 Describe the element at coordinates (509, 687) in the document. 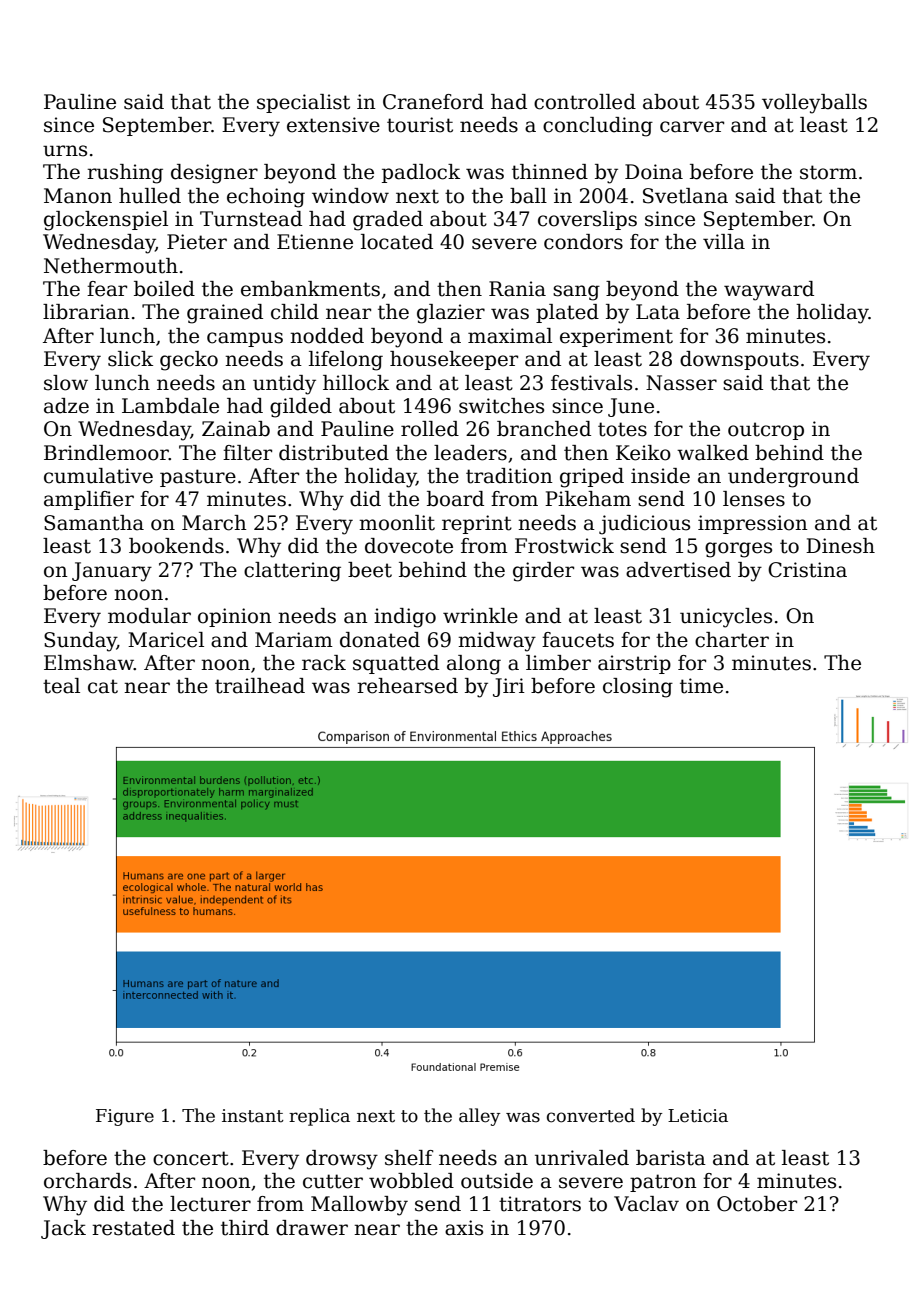

I see `Jiri` at that location.
